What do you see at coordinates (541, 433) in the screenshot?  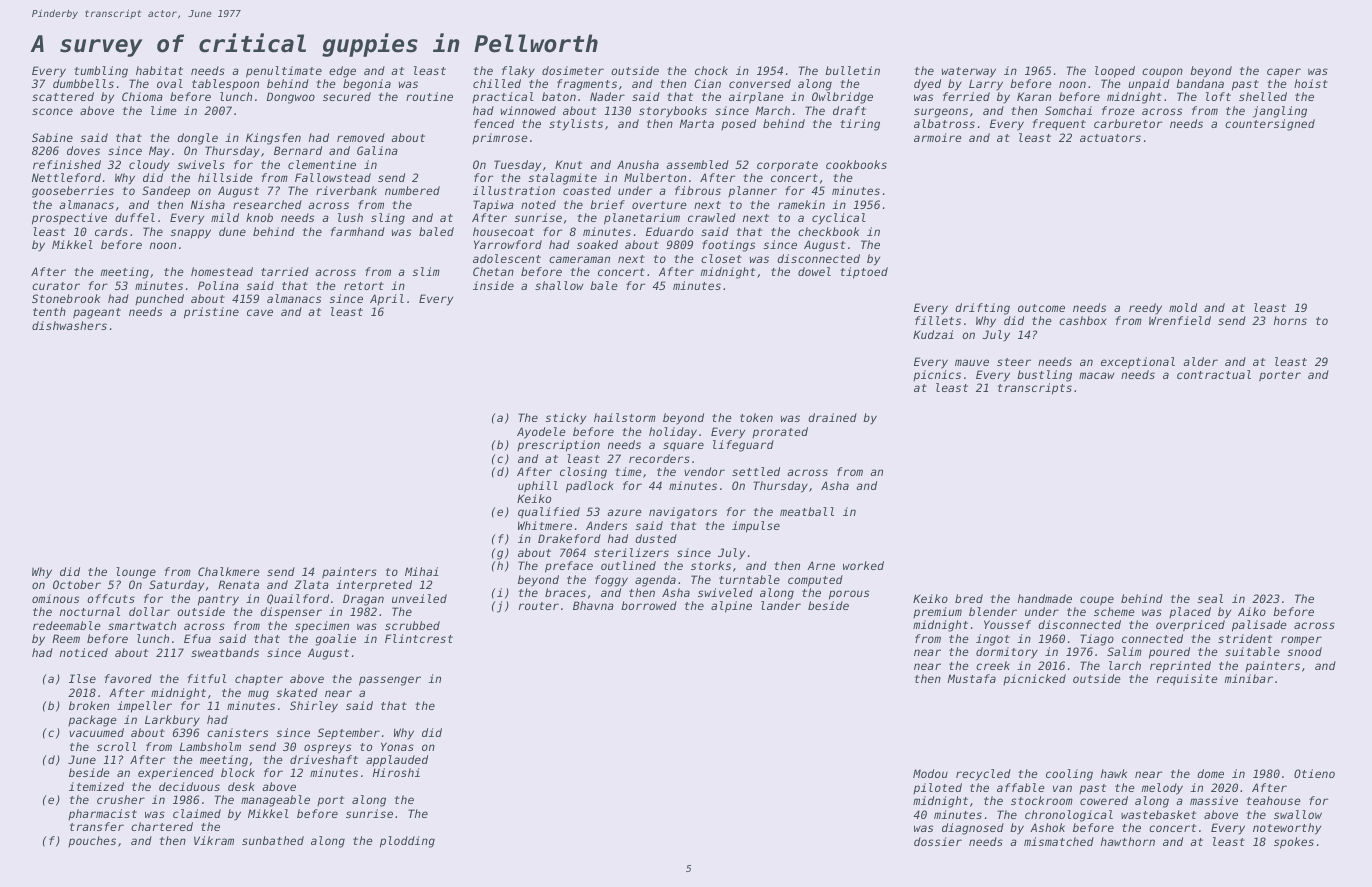 I see `Ayodele` at bounding box center [541, 433].
